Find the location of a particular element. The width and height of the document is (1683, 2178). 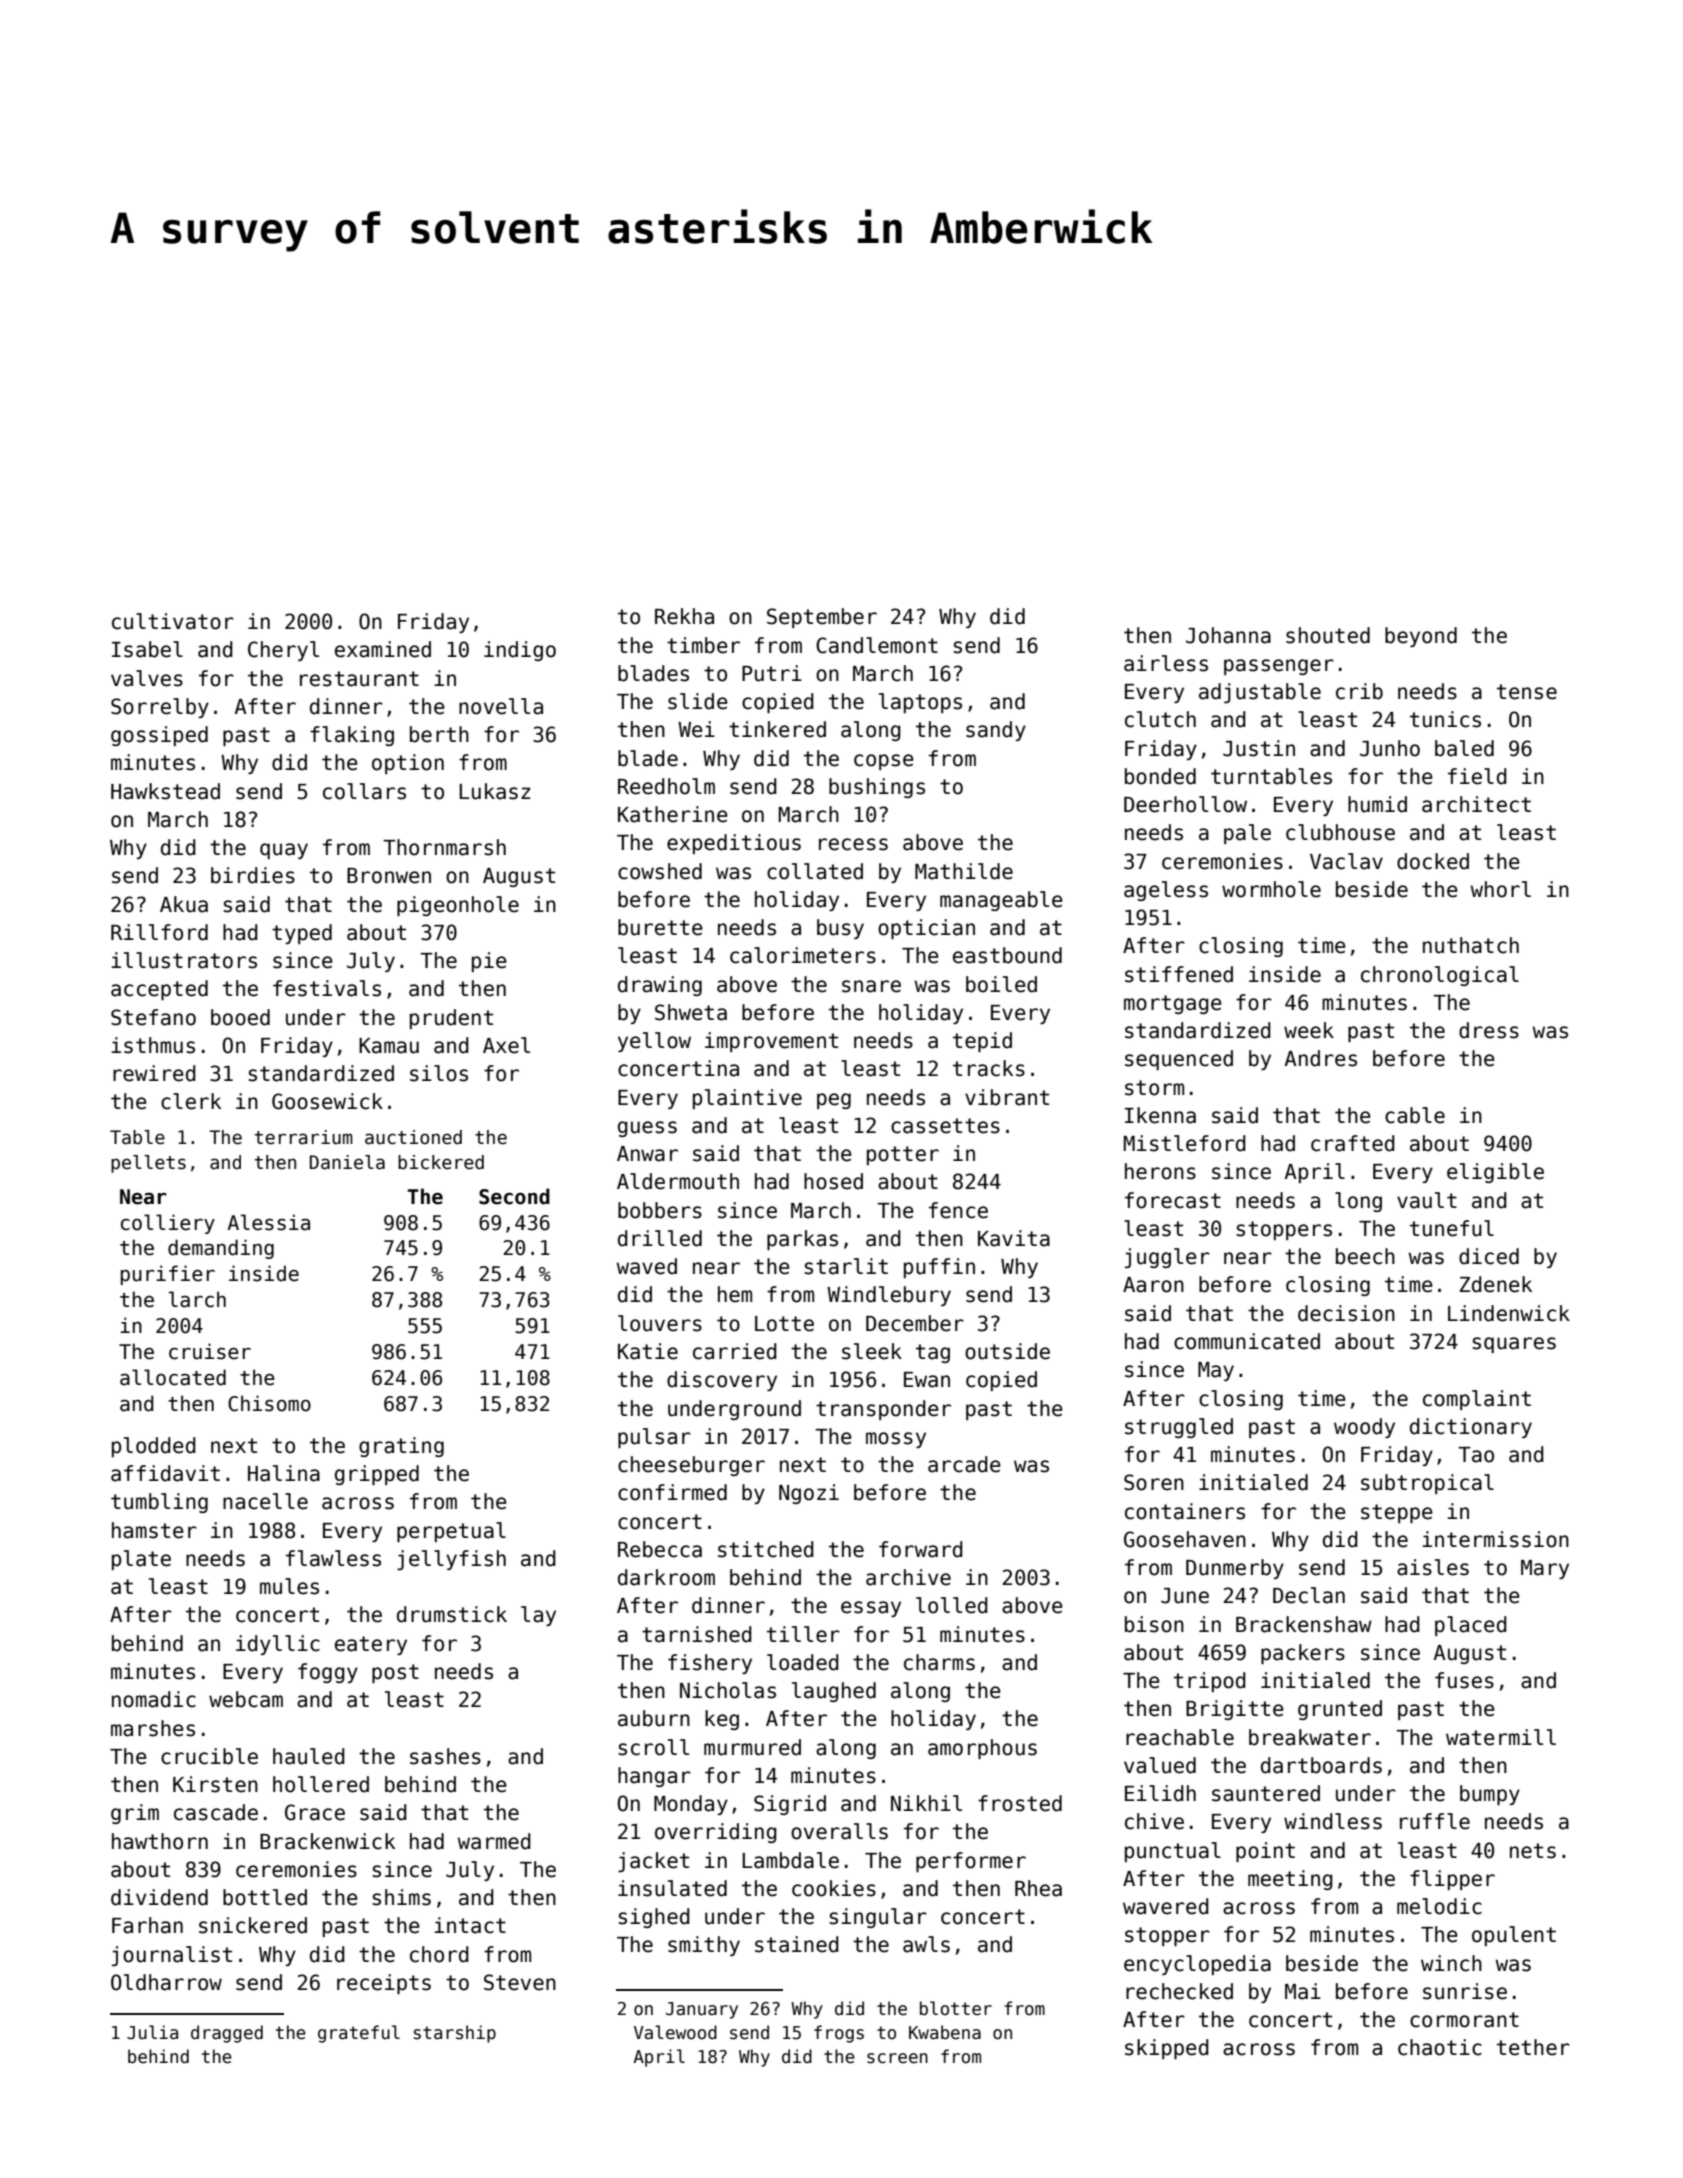

Hawkstead is located at coordinates (165, 791).
